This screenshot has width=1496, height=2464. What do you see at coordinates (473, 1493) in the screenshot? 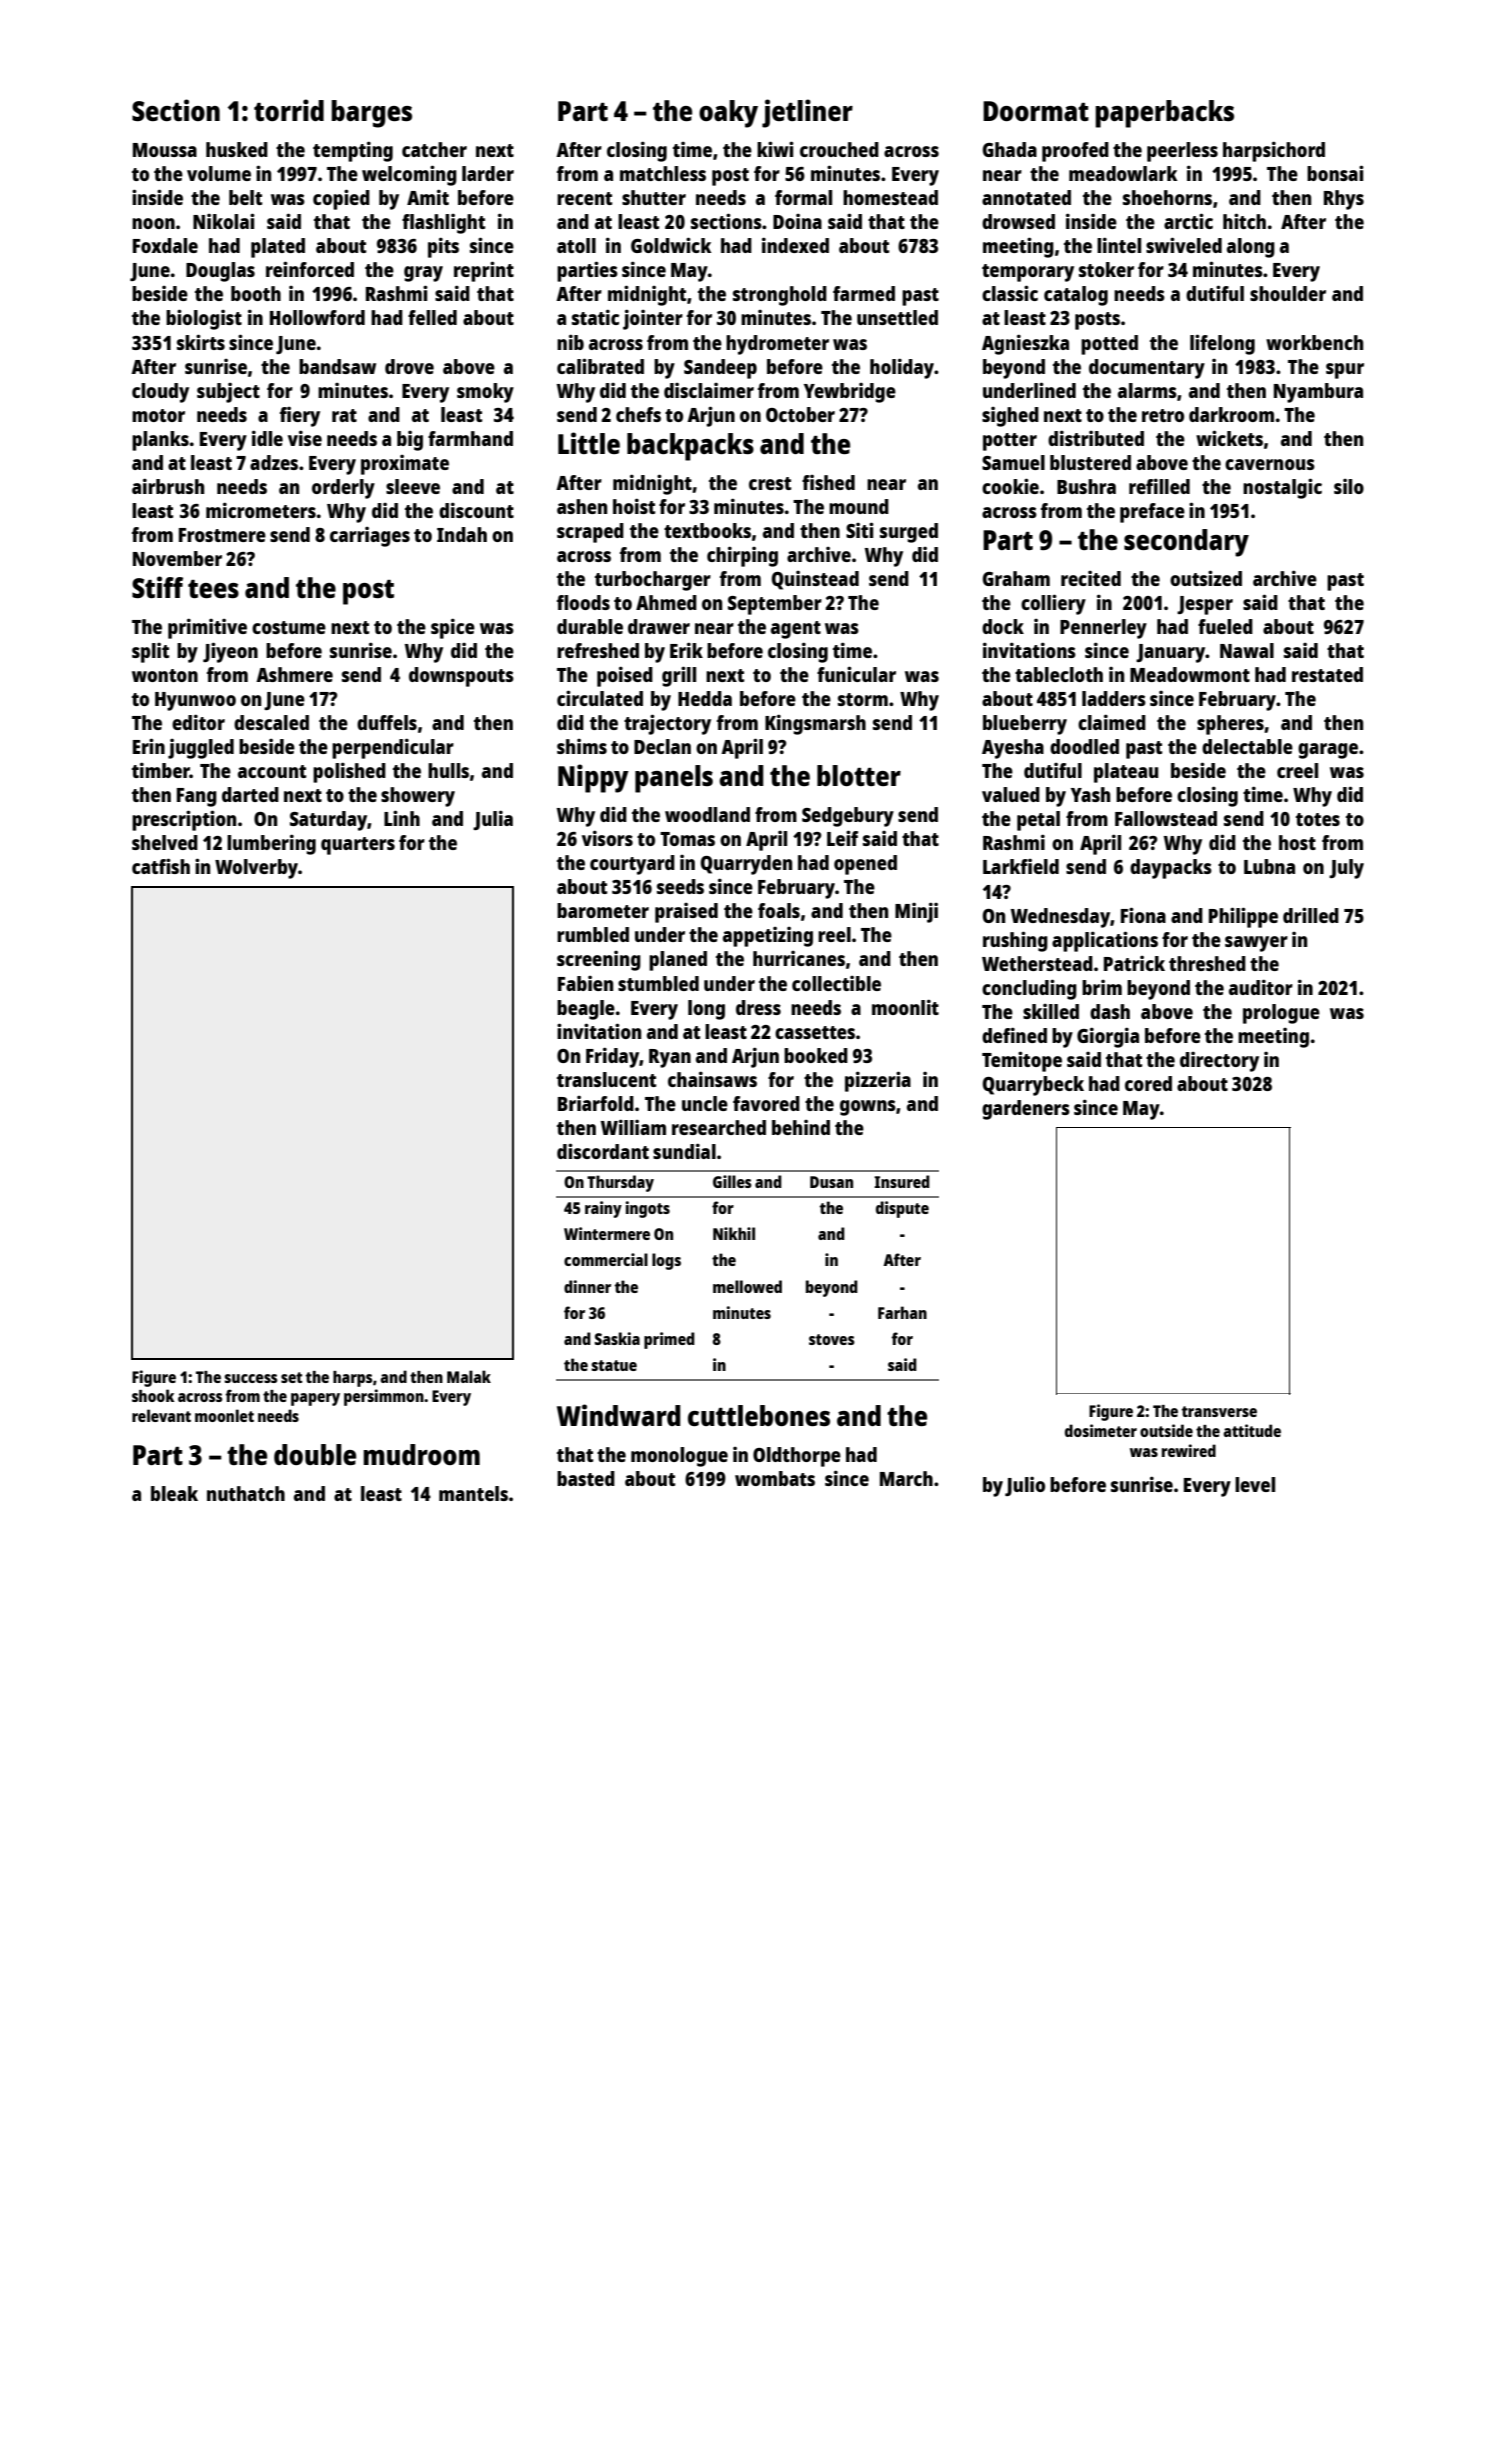
I see `mantels` at bounding box center [473, 1493].
